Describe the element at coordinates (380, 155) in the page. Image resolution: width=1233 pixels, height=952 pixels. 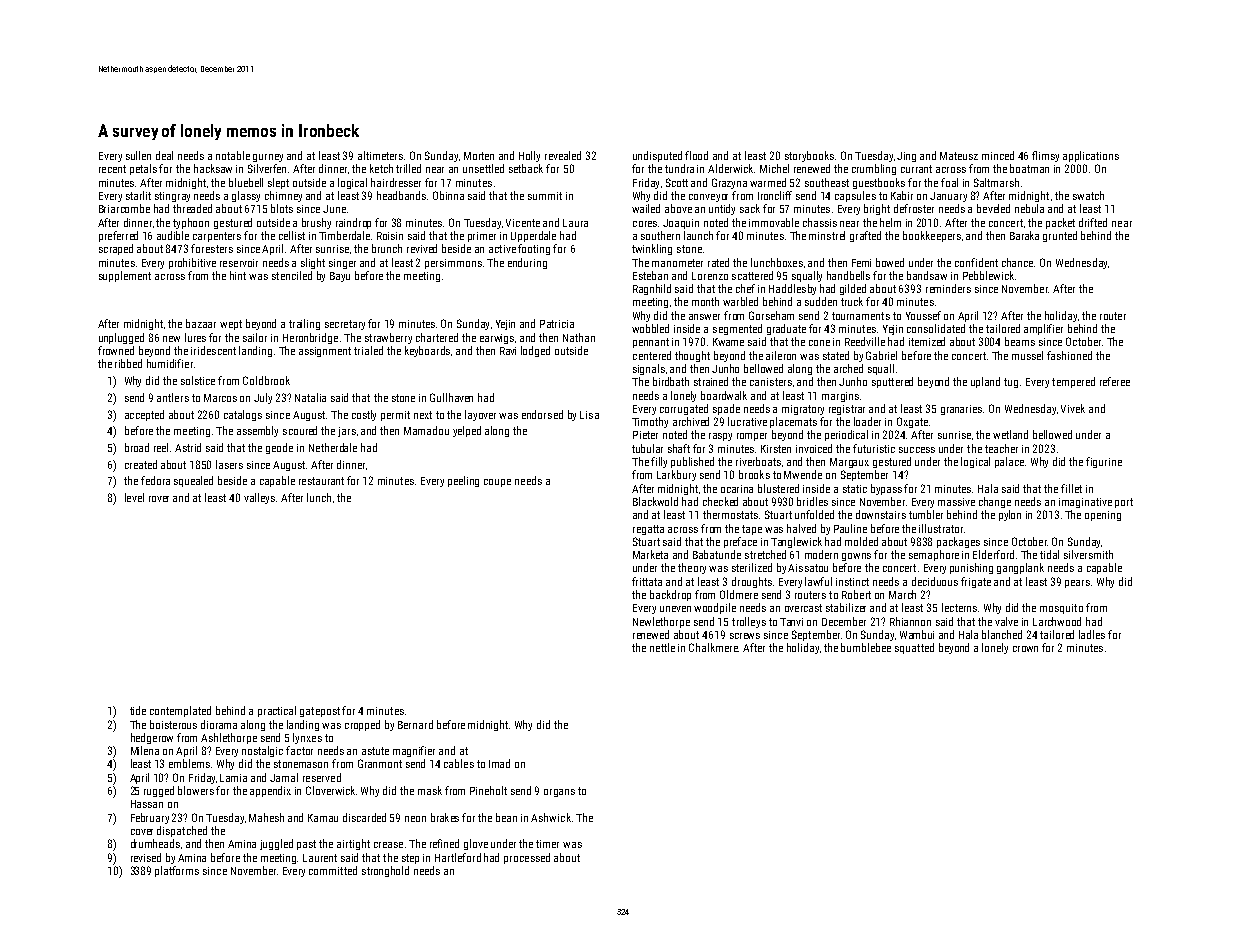
I see `altimeters` at that location.
